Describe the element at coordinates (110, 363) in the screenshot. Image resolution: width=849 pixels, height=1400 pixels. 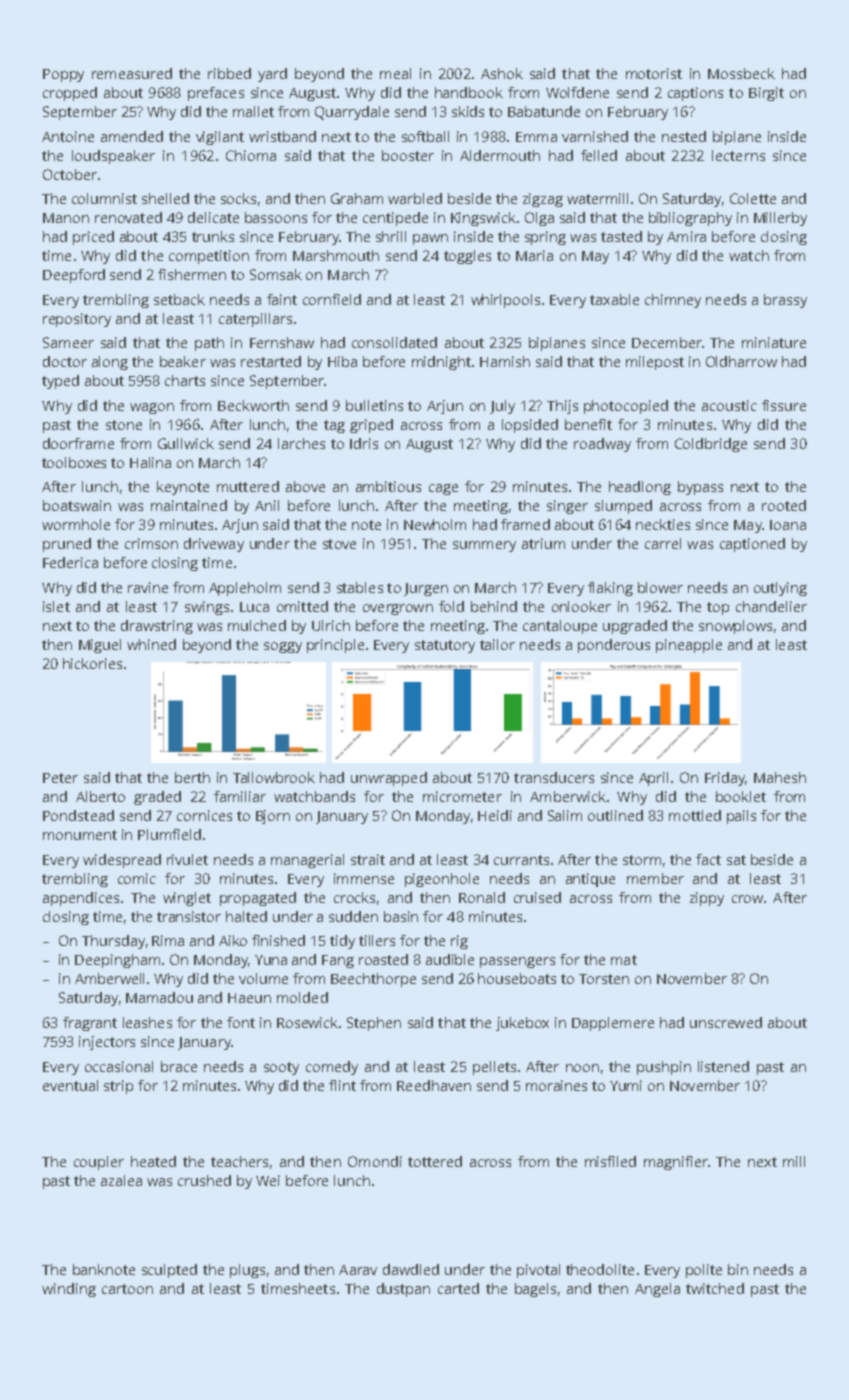
I see `along` at that location.
